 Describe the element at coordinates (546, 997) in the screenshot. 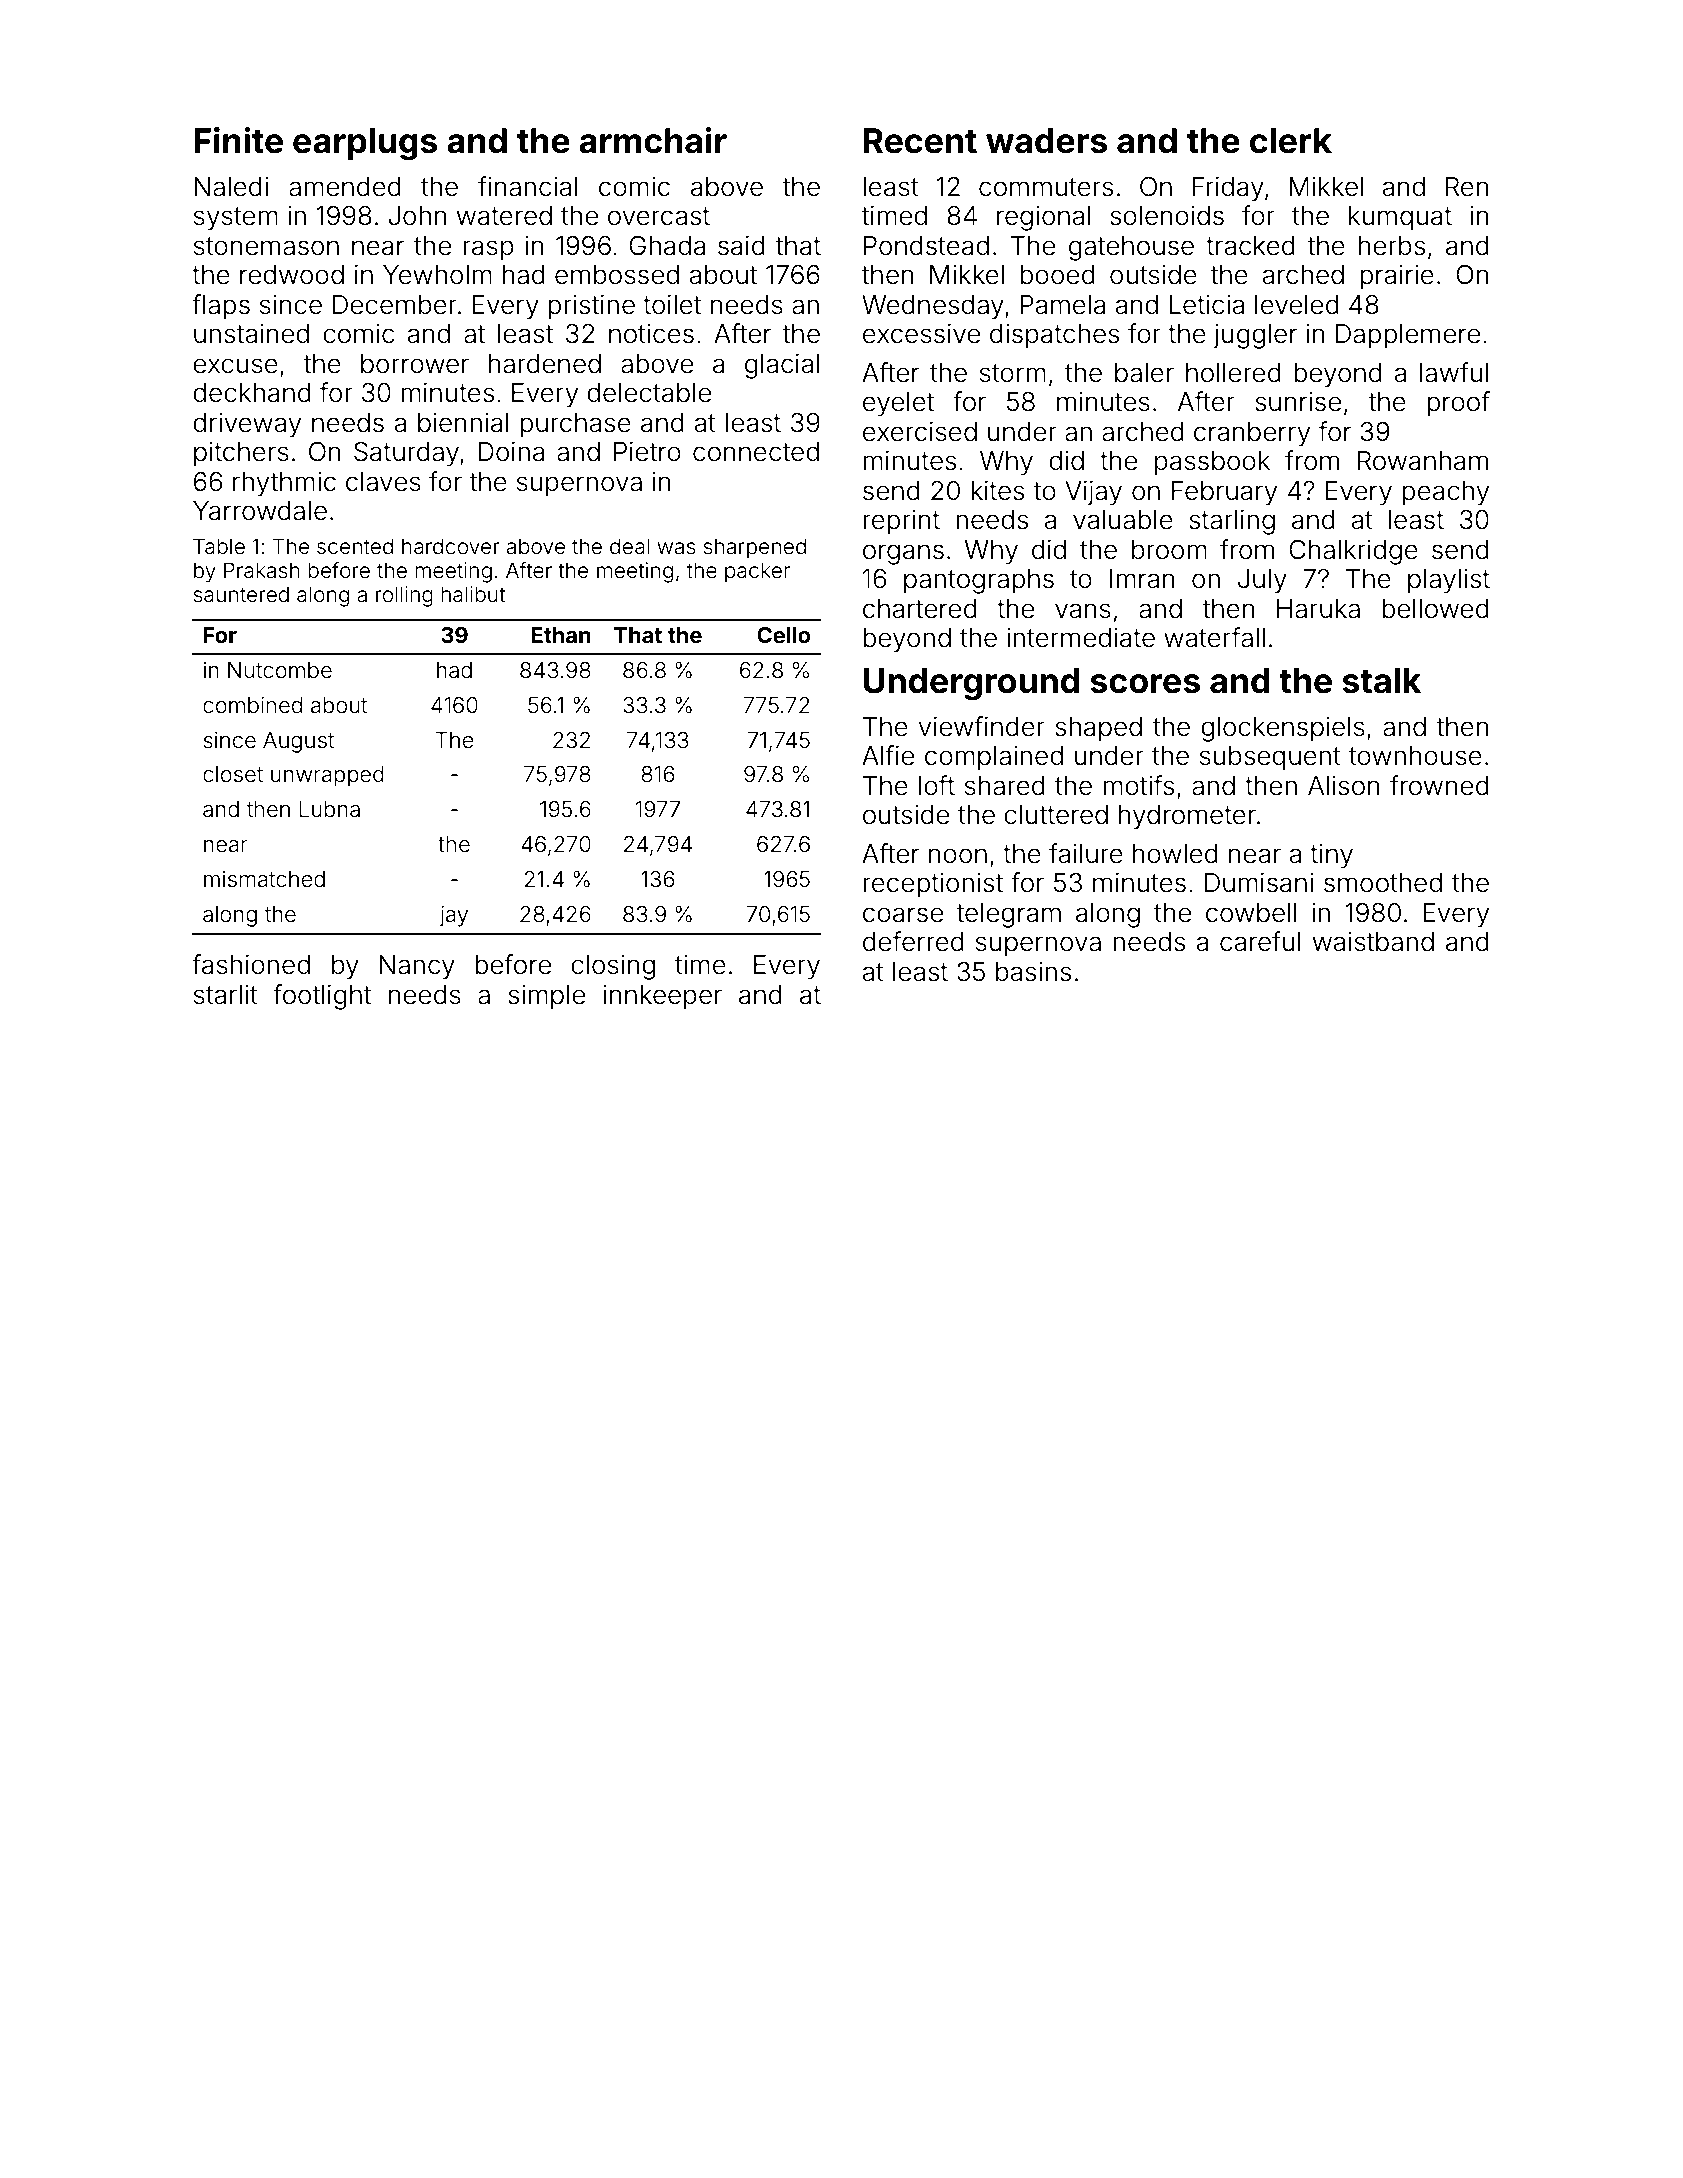

I see `simple` at that location.
